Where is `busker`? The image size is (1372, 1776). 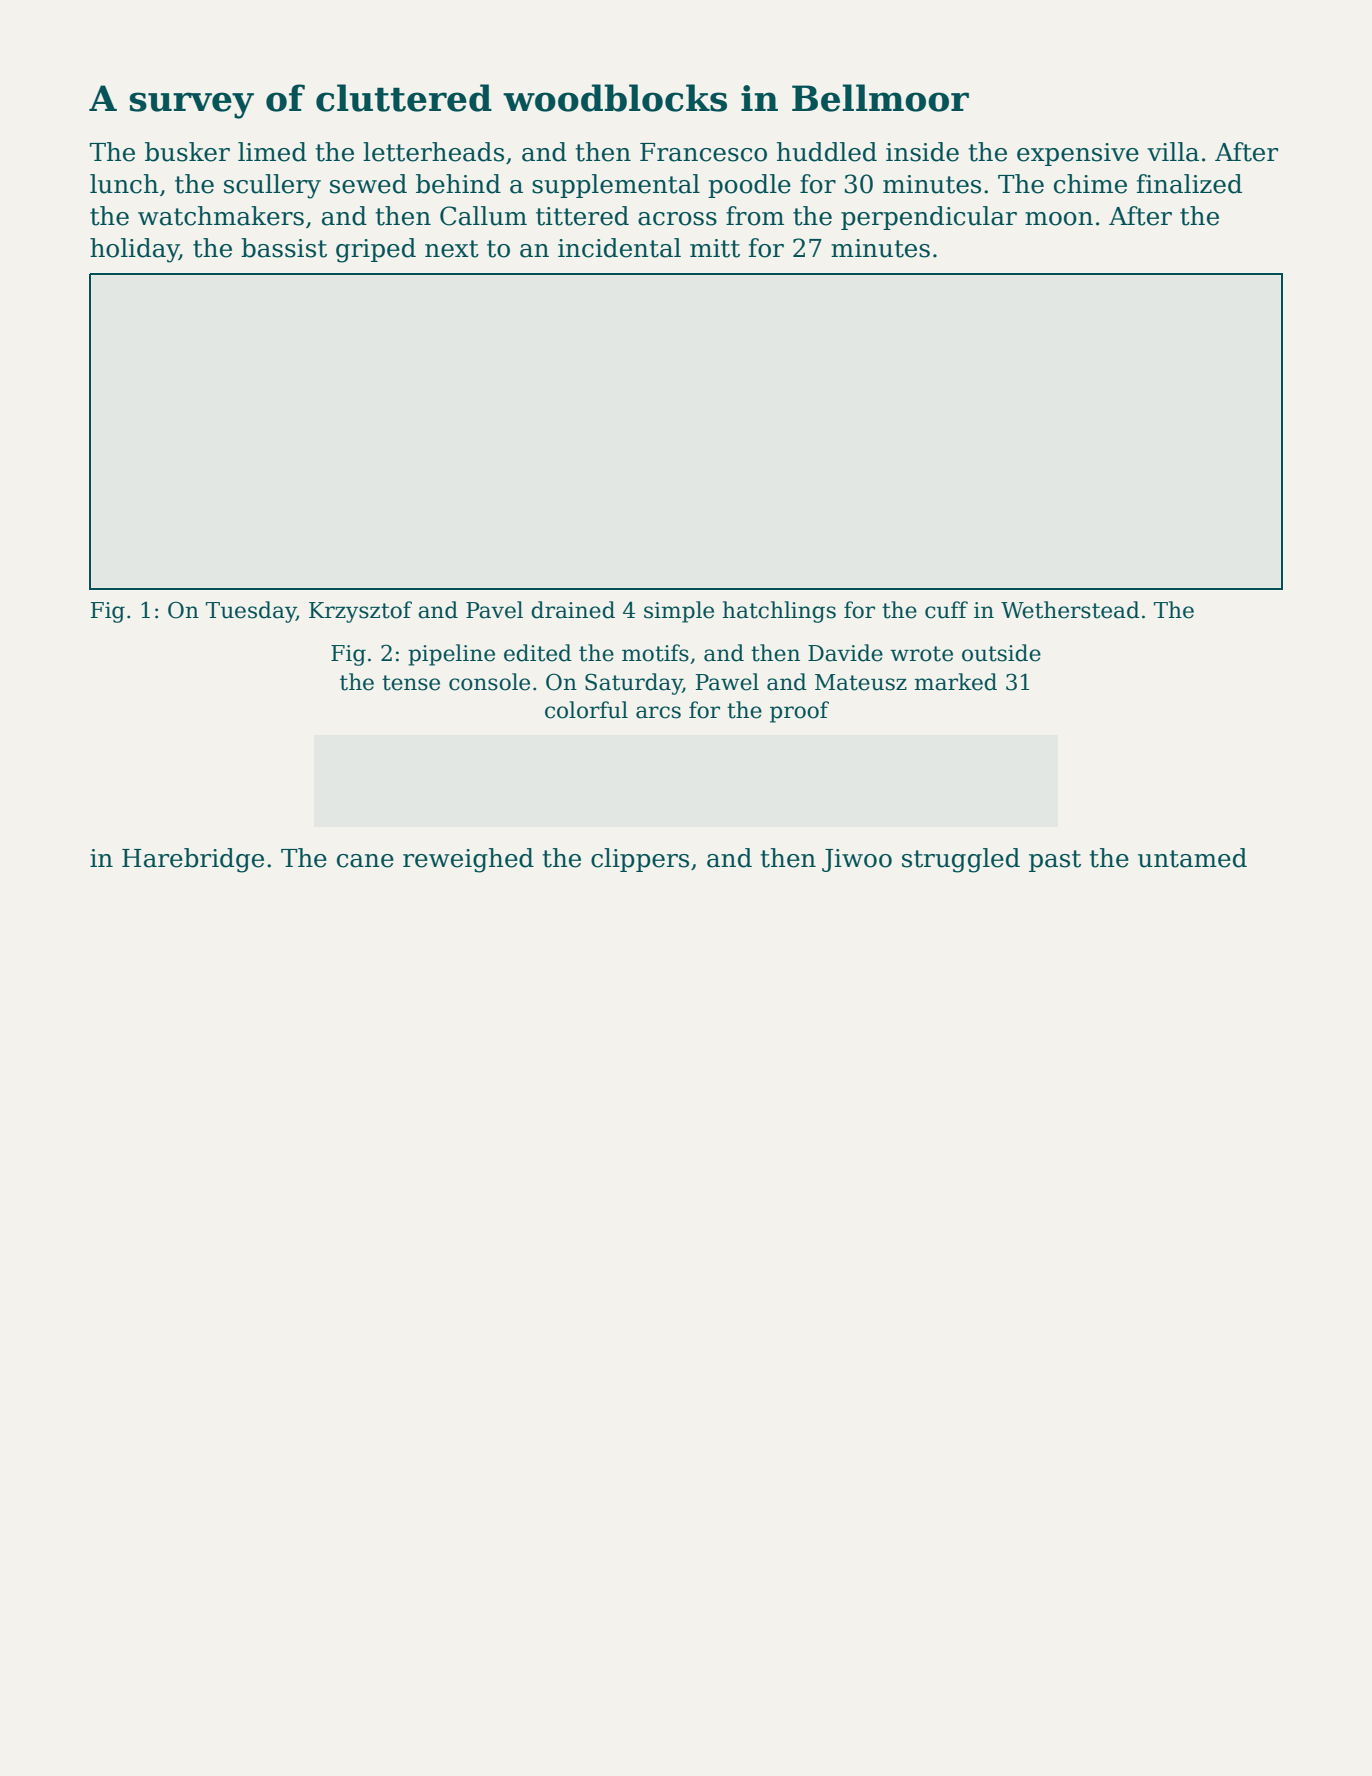 busker is located at coordinates (187, 152).
